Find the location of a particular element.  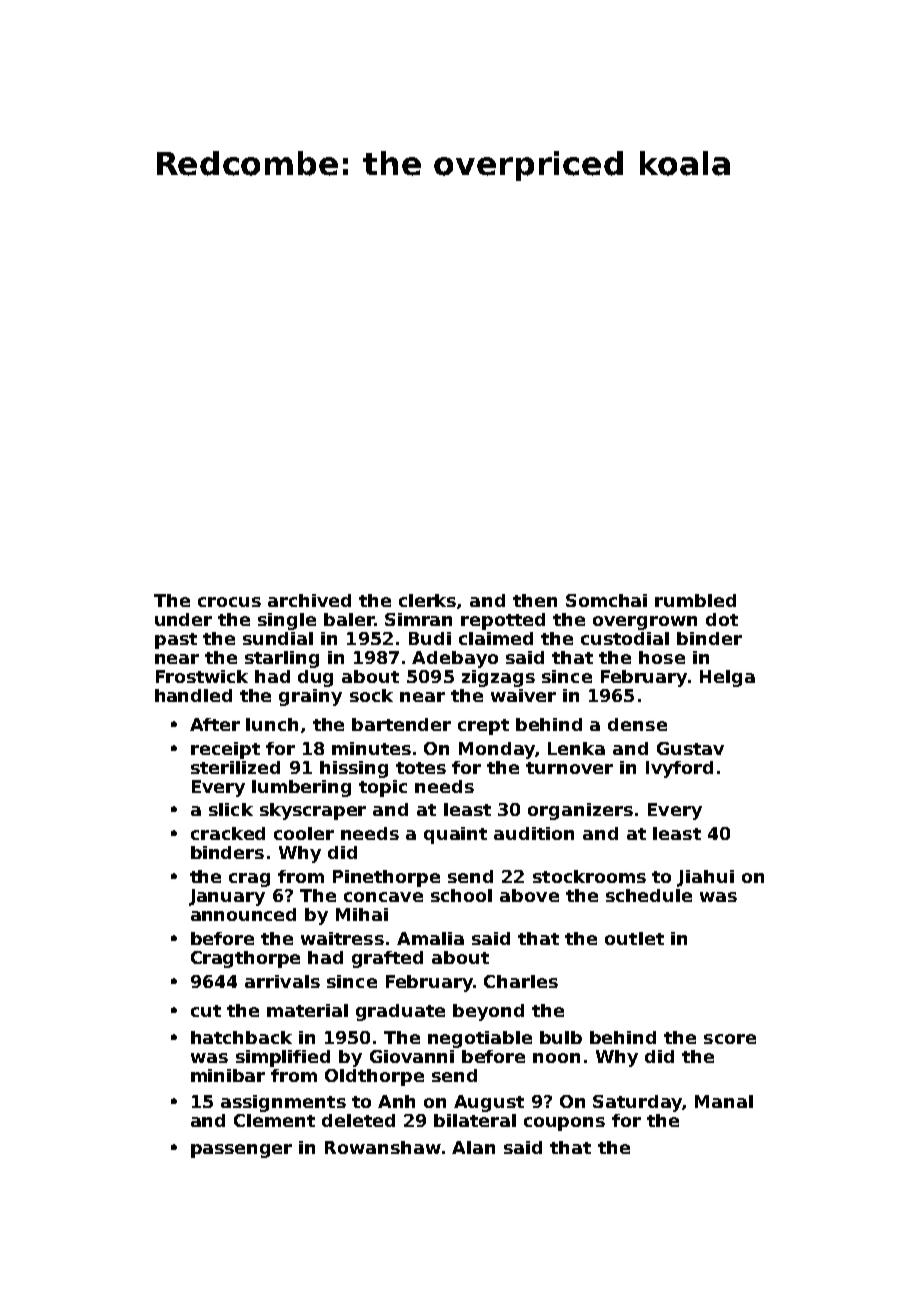

cooler is located at coordinates (304, 833).
